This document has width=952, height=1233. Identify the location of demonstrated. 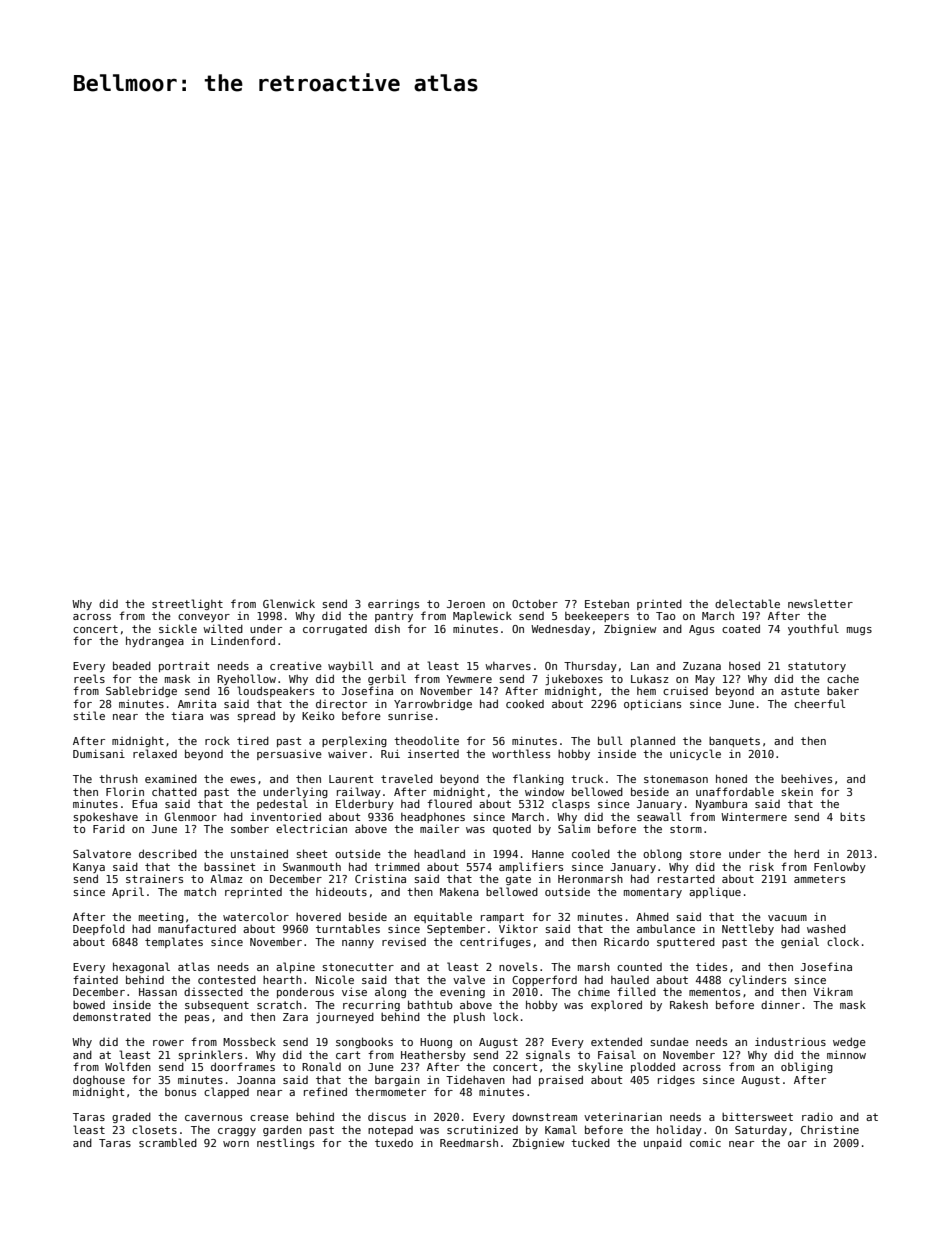
(112, 1016).
